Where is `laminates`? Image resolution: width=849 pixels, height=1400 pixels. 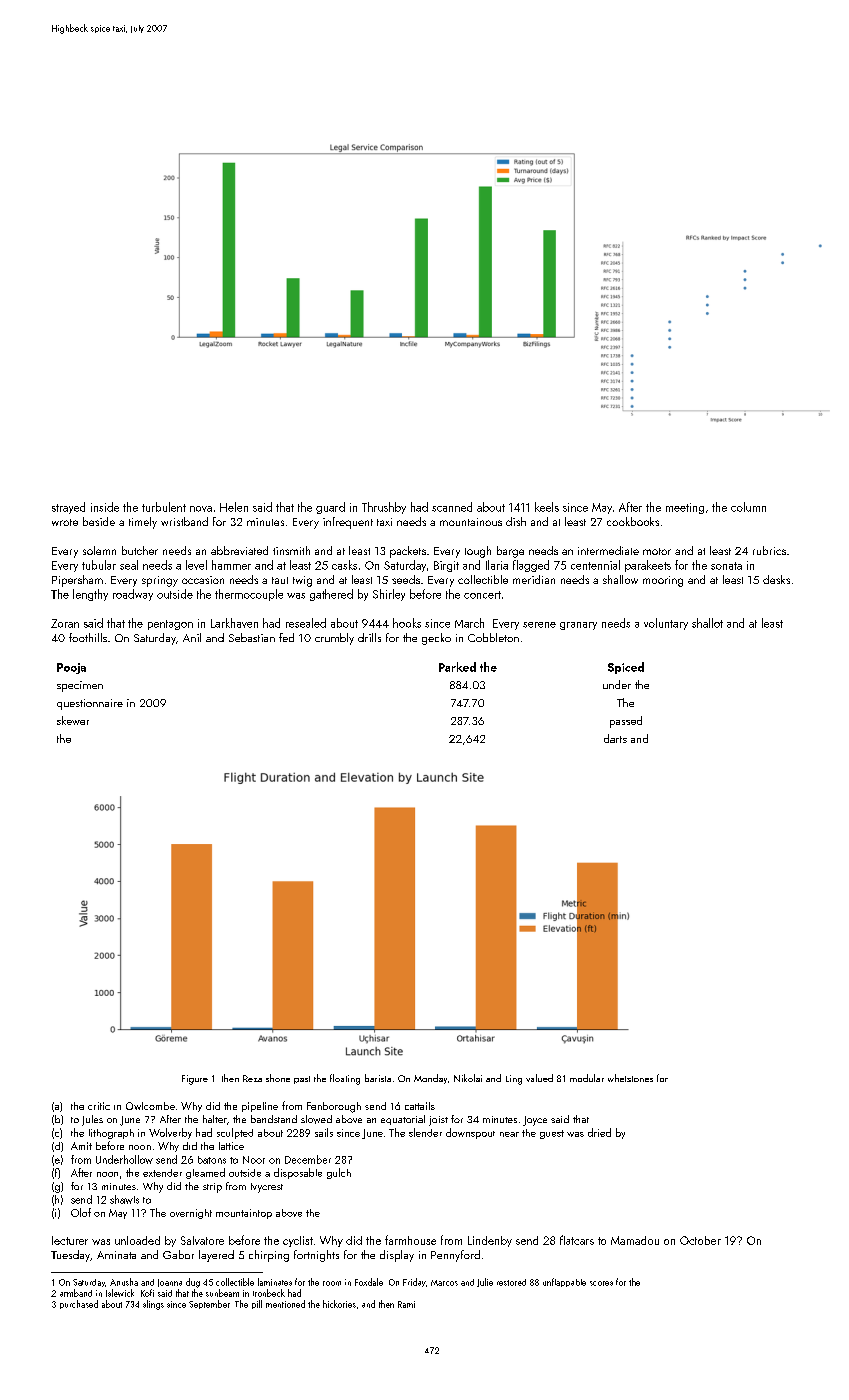 laminates is located at coordinates (275, 1282).
